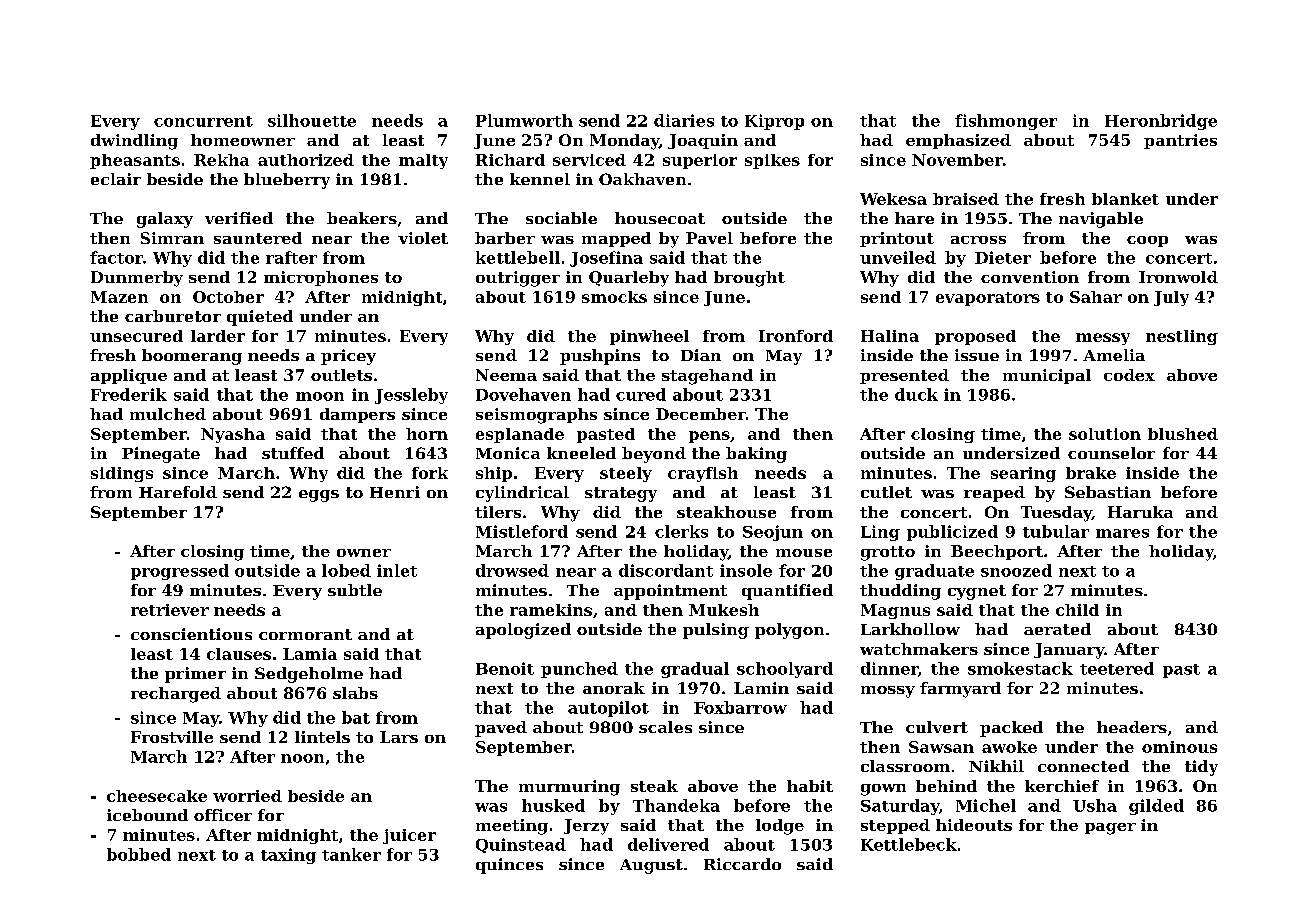  What do you see at coordinates (355, 590) in the image?
I see `subtle` at bounding box center [355, 590].
